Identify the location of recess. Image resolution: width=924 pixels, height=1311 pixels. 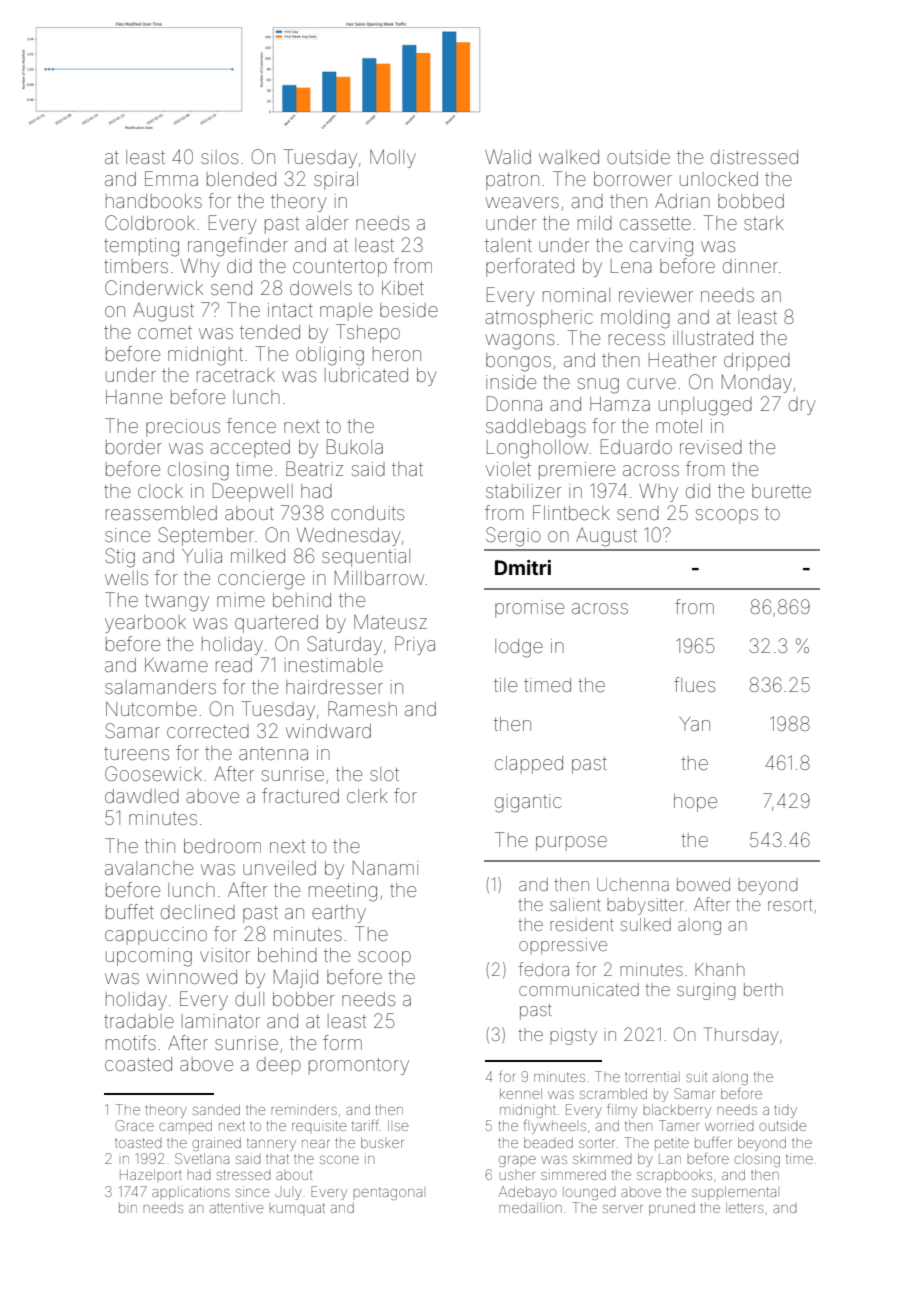
(637, 339).
